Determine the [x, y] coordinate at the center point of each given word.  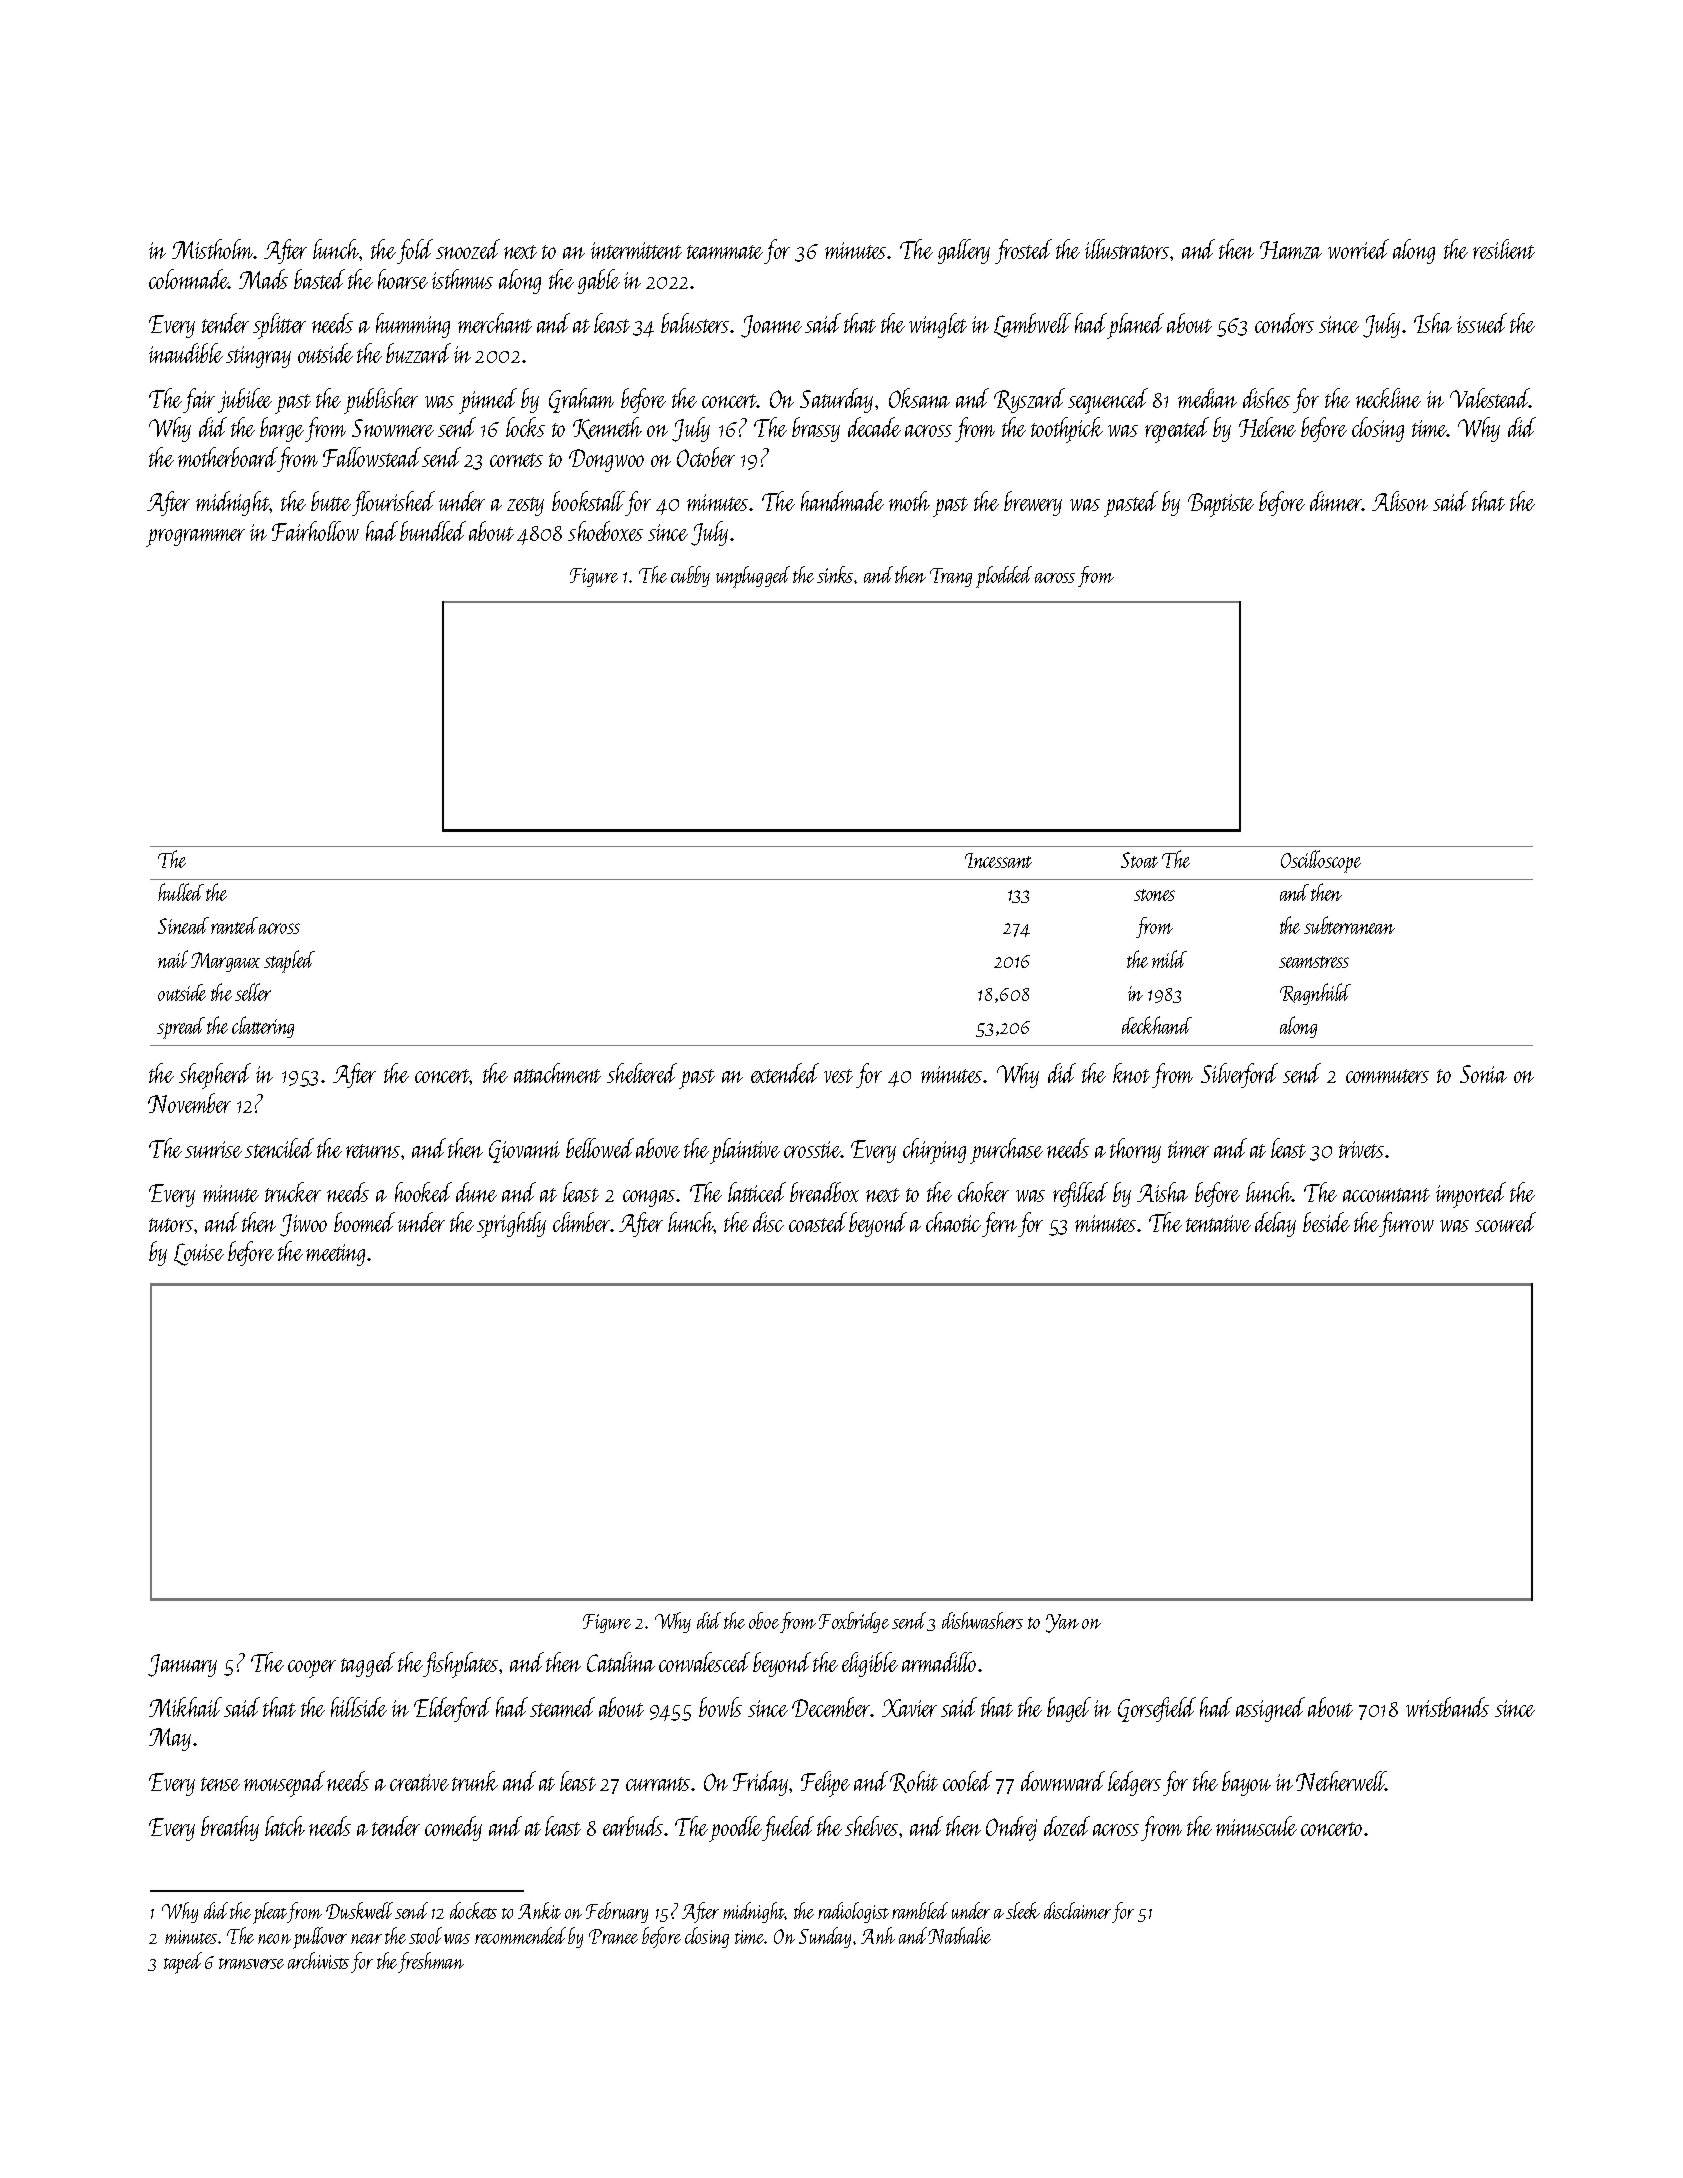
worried [1358, 249]
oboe [764, 1620]
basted [319, 279]
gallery [964, 251]
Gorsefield [1157, 1709]
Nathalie [960, 1935]
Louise [199, 1254]
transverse [251, 1963]
